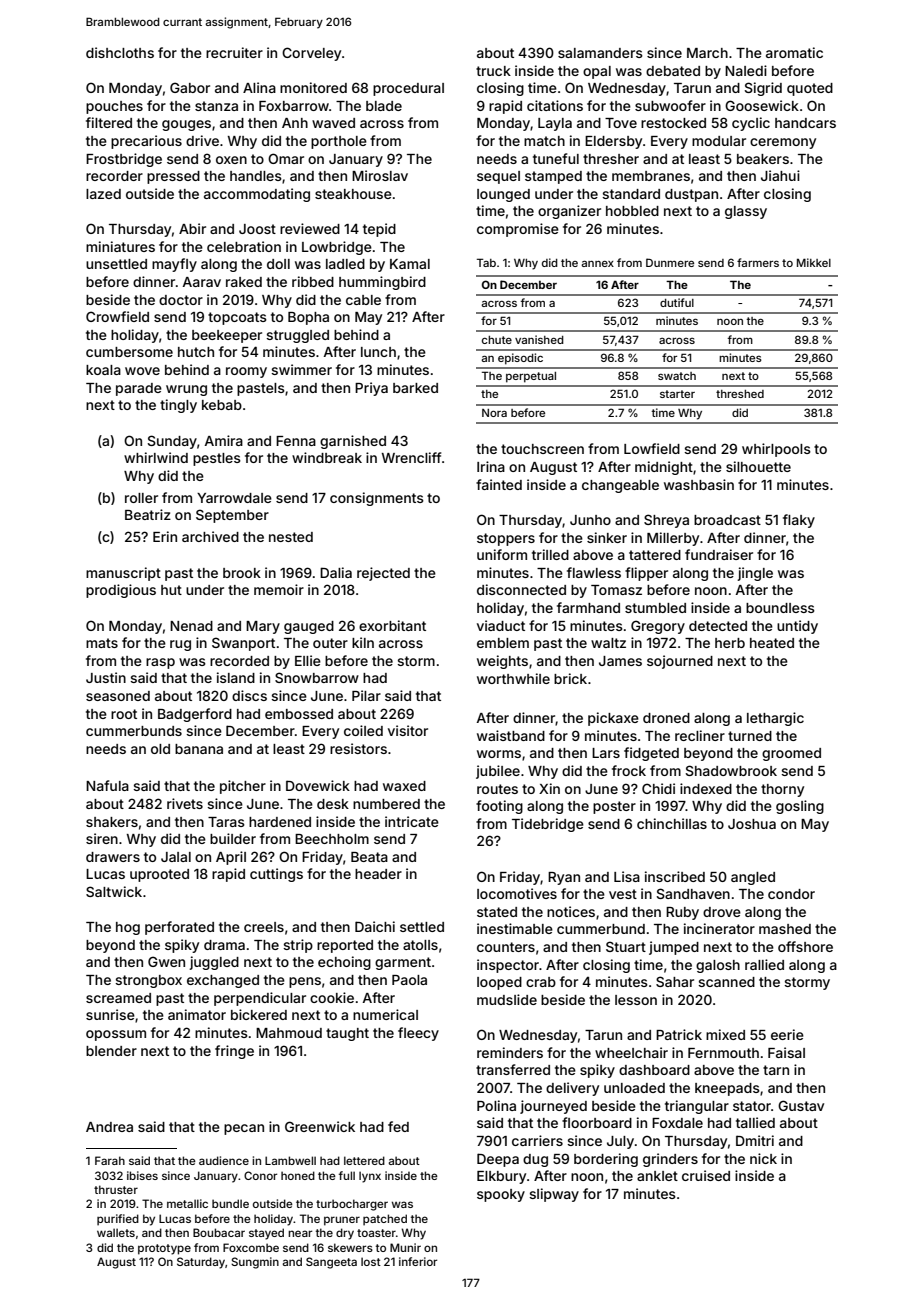  Describe the element at coordinates (363, 300) in the document. I see `cable` at that location.
